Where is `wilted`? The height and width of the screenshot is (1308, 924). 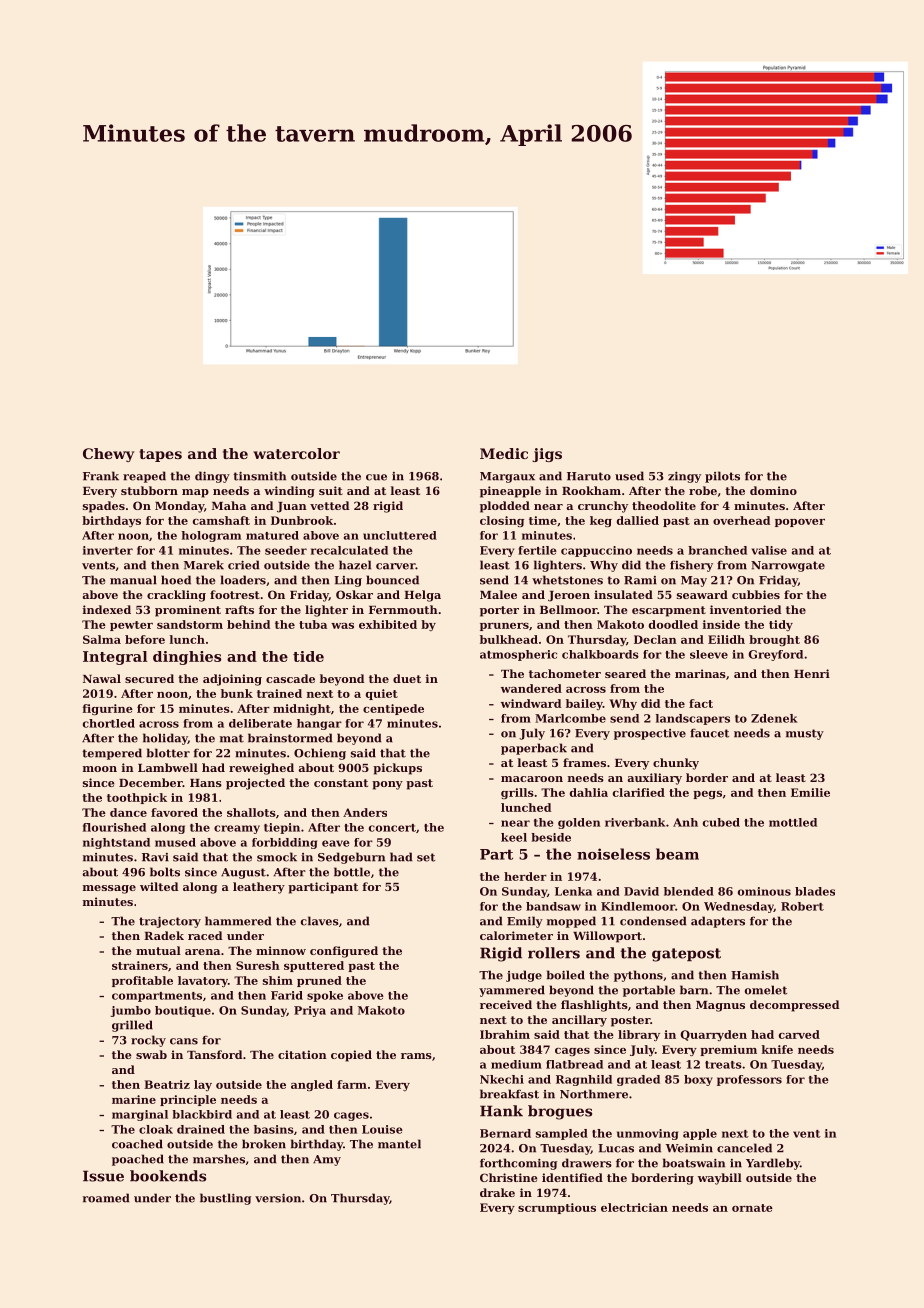 wilted is located at coordinates (159, 886).
